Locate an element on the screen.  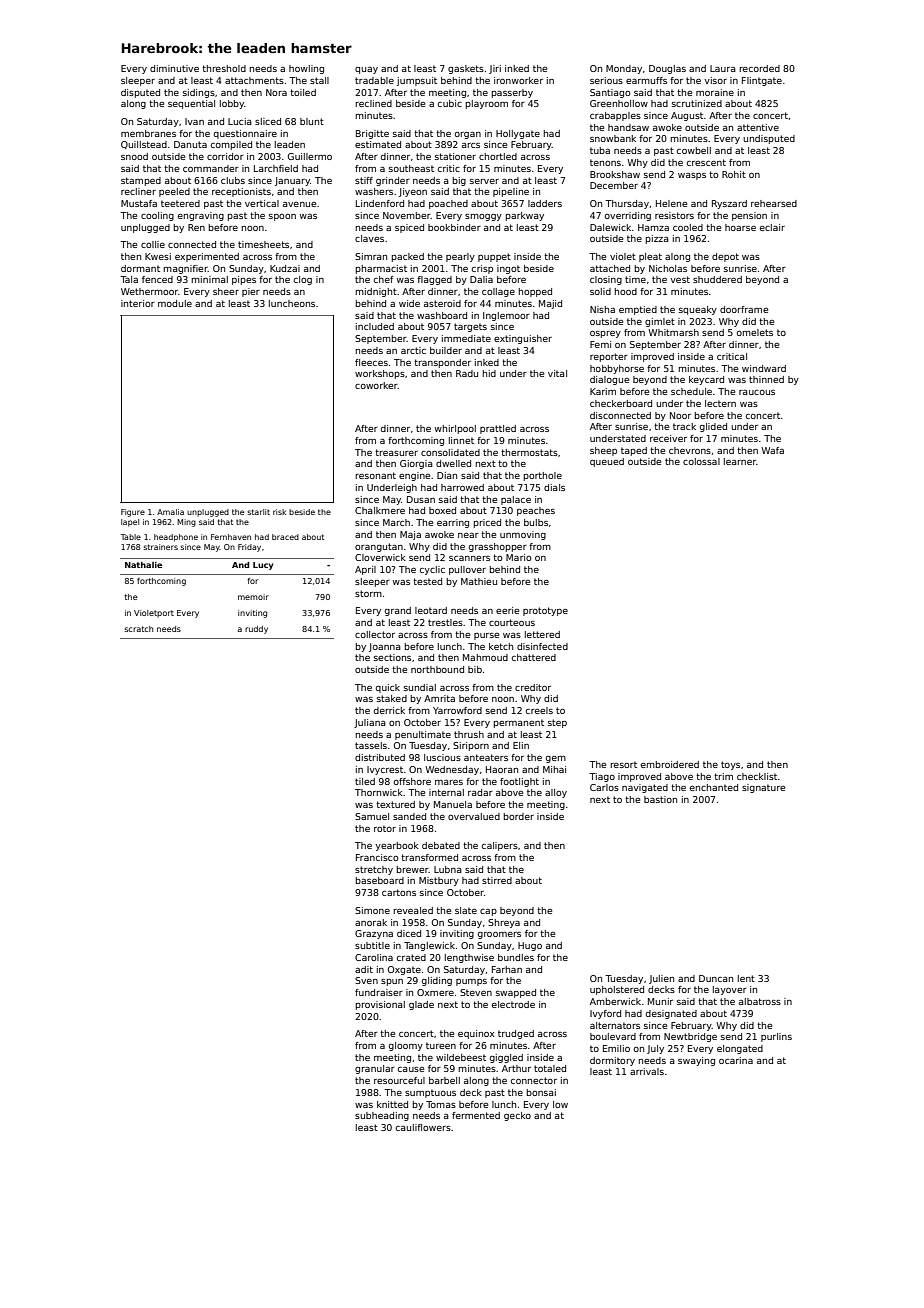
claves is located at coordinates (369, 238).
